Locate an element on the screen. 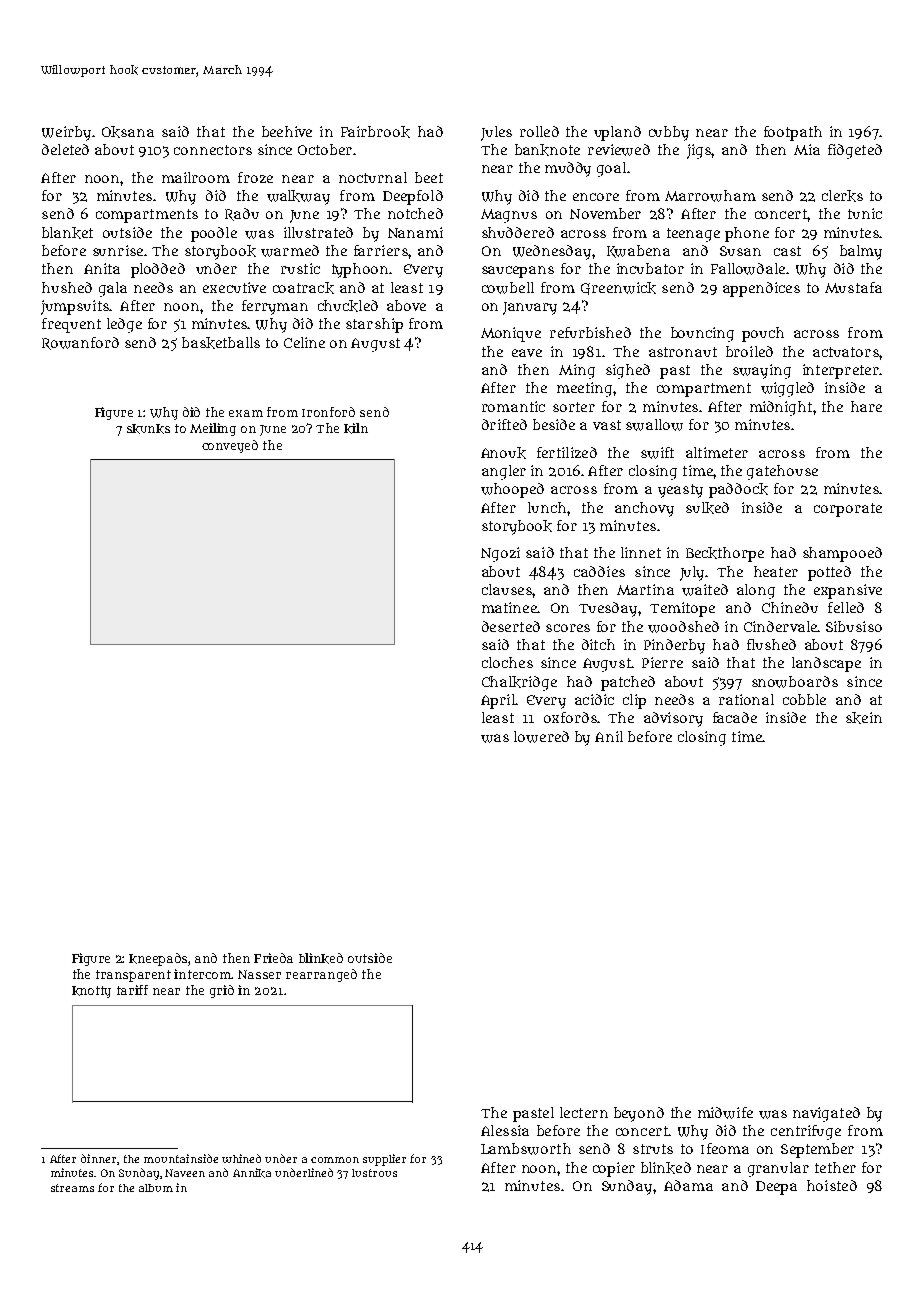  beside is located at coordinates (554, 424).
